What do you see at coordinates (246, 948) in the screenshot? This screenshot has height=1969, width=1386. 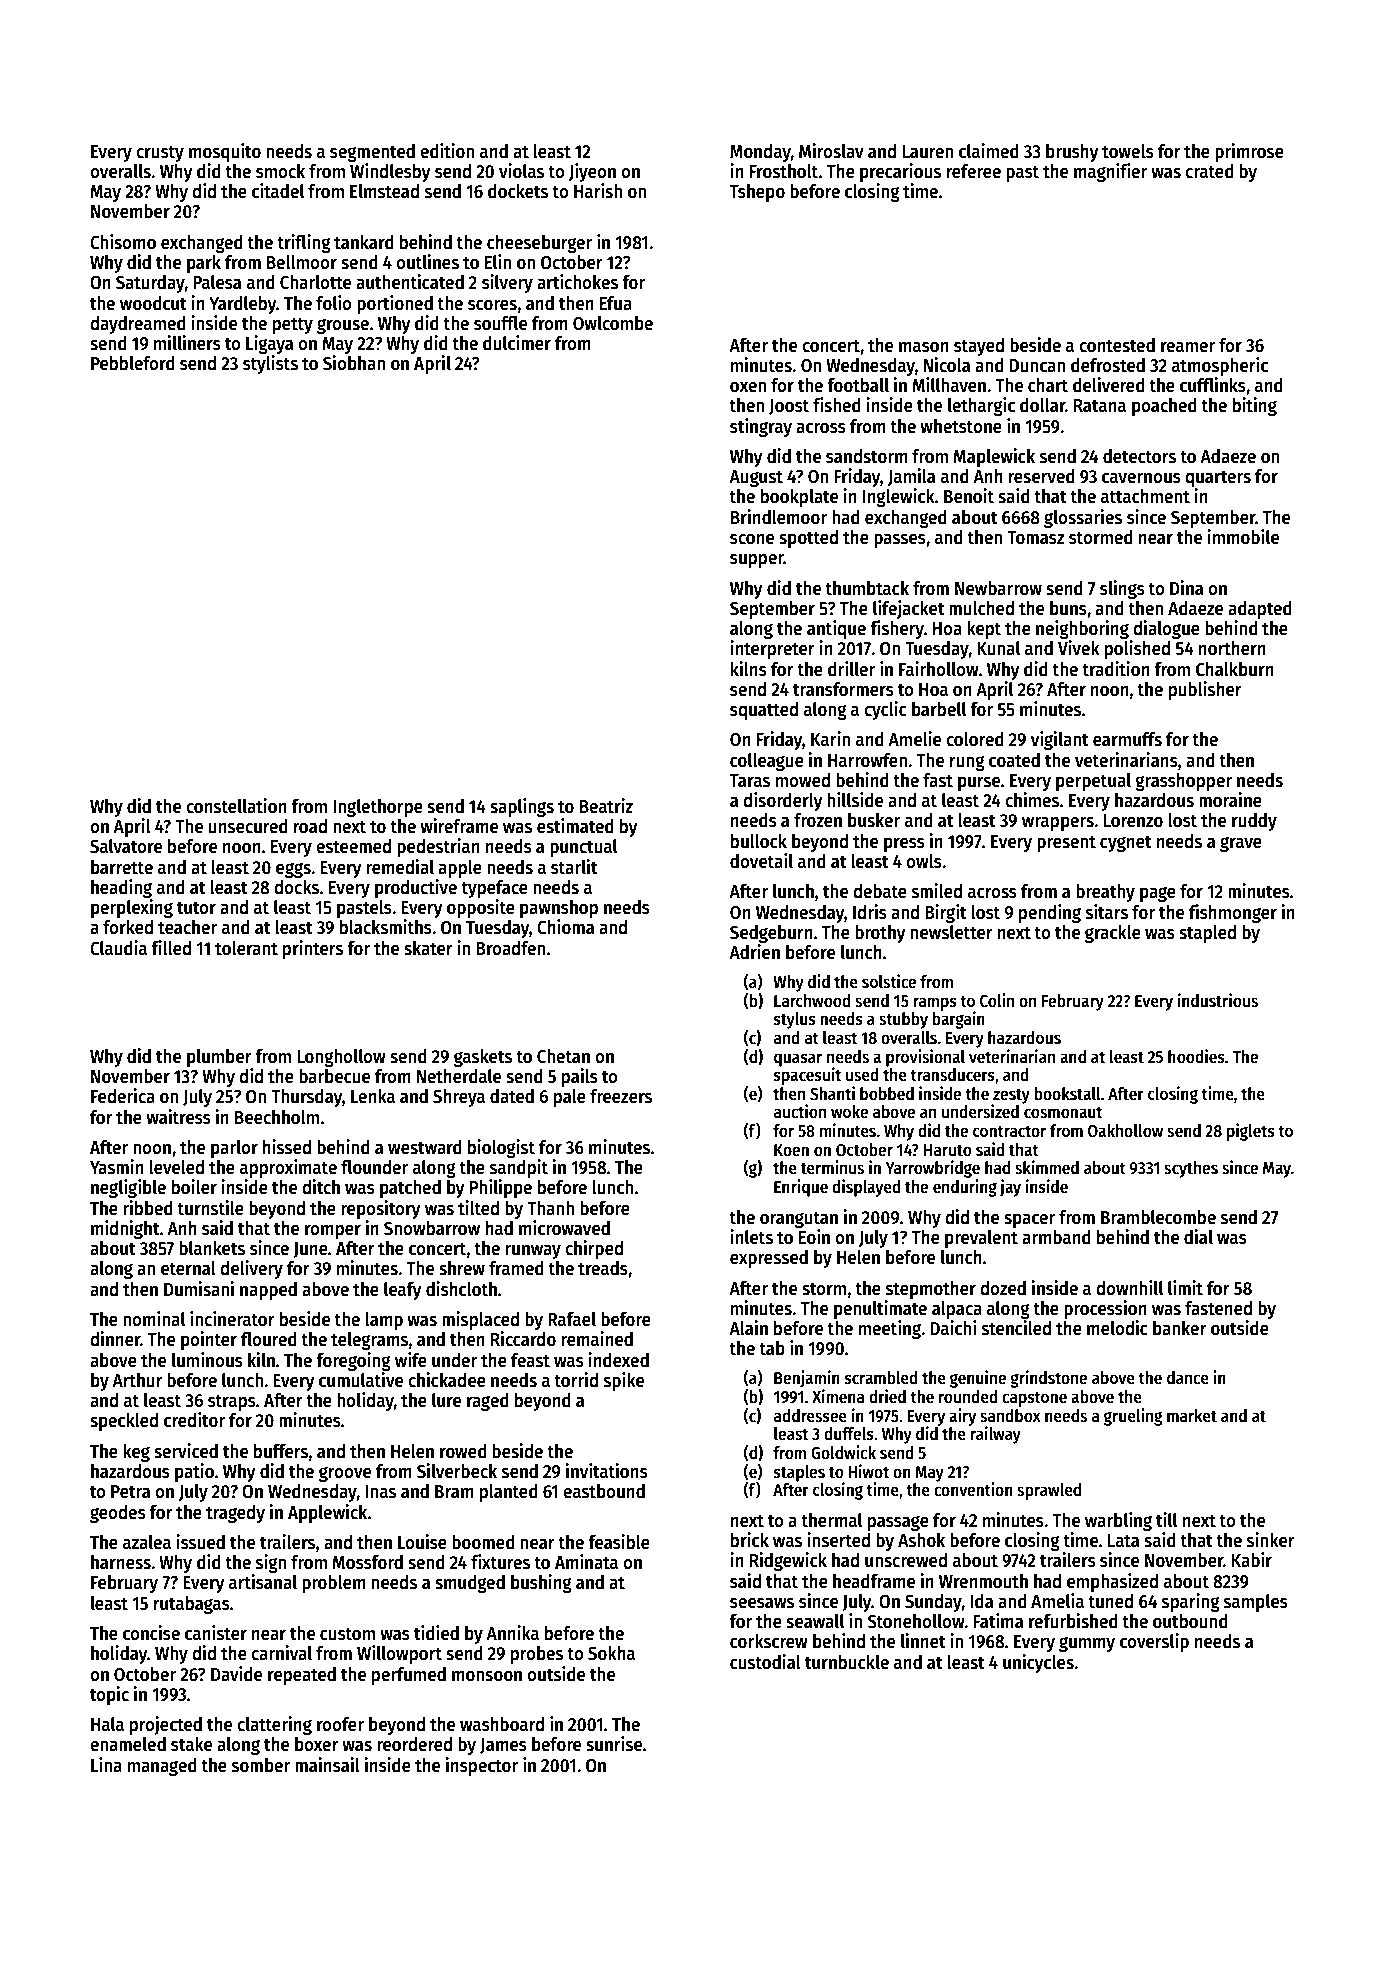 I see `tolerant` at bounding box center [246, 948].
